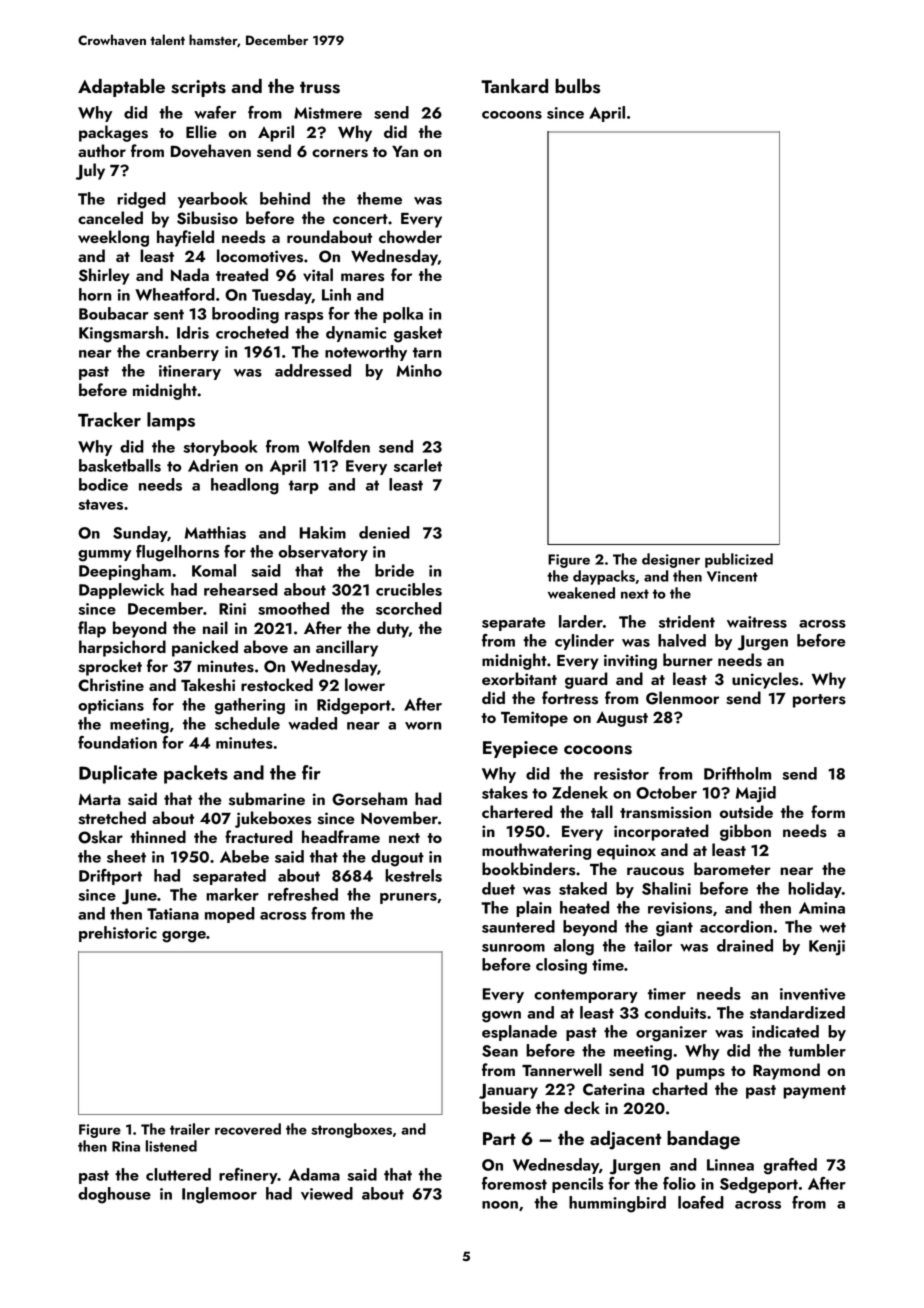  I want to click on Tracker, so click(109, 419).
